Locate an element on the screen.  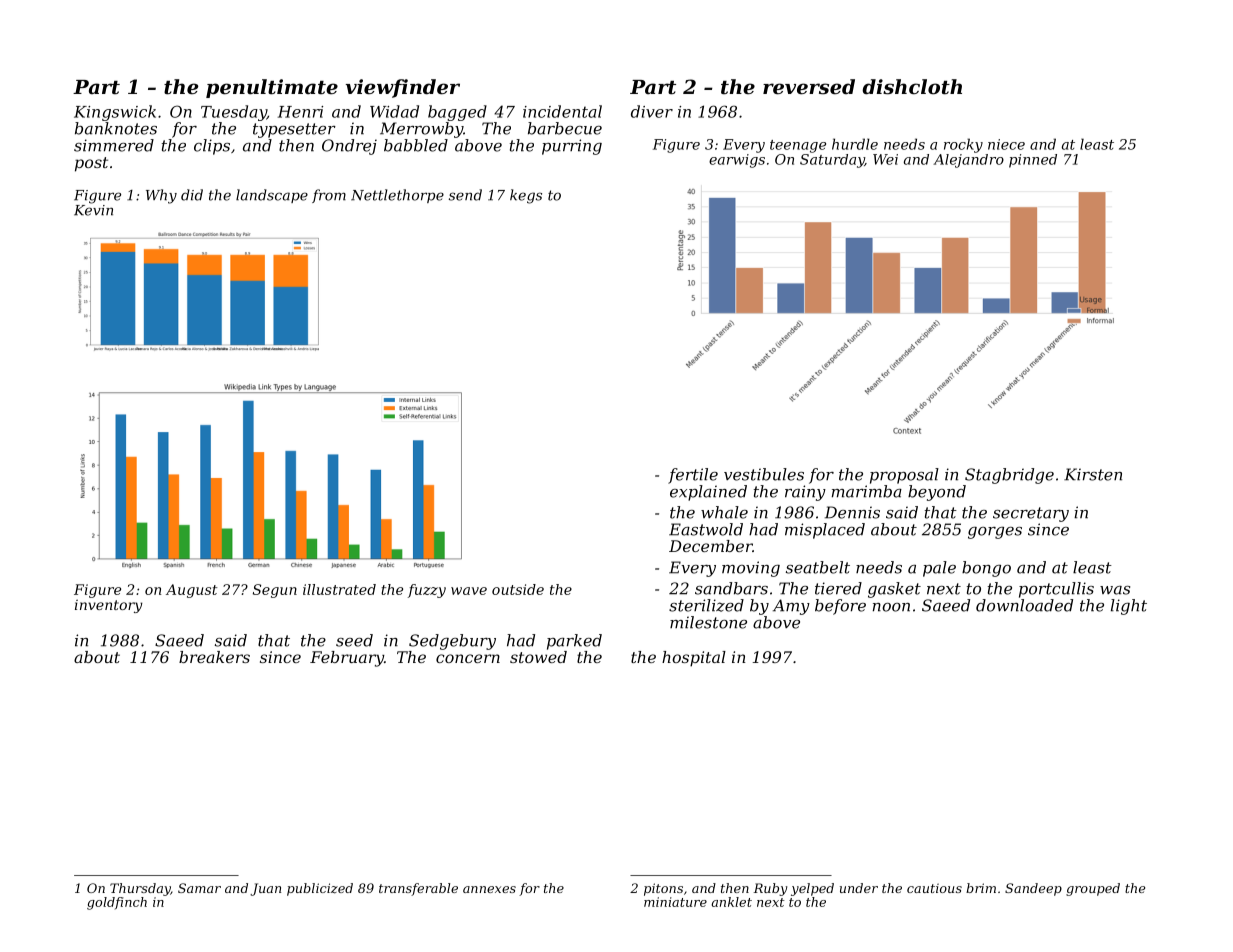
inventory is located at coordinates (109, 606).
